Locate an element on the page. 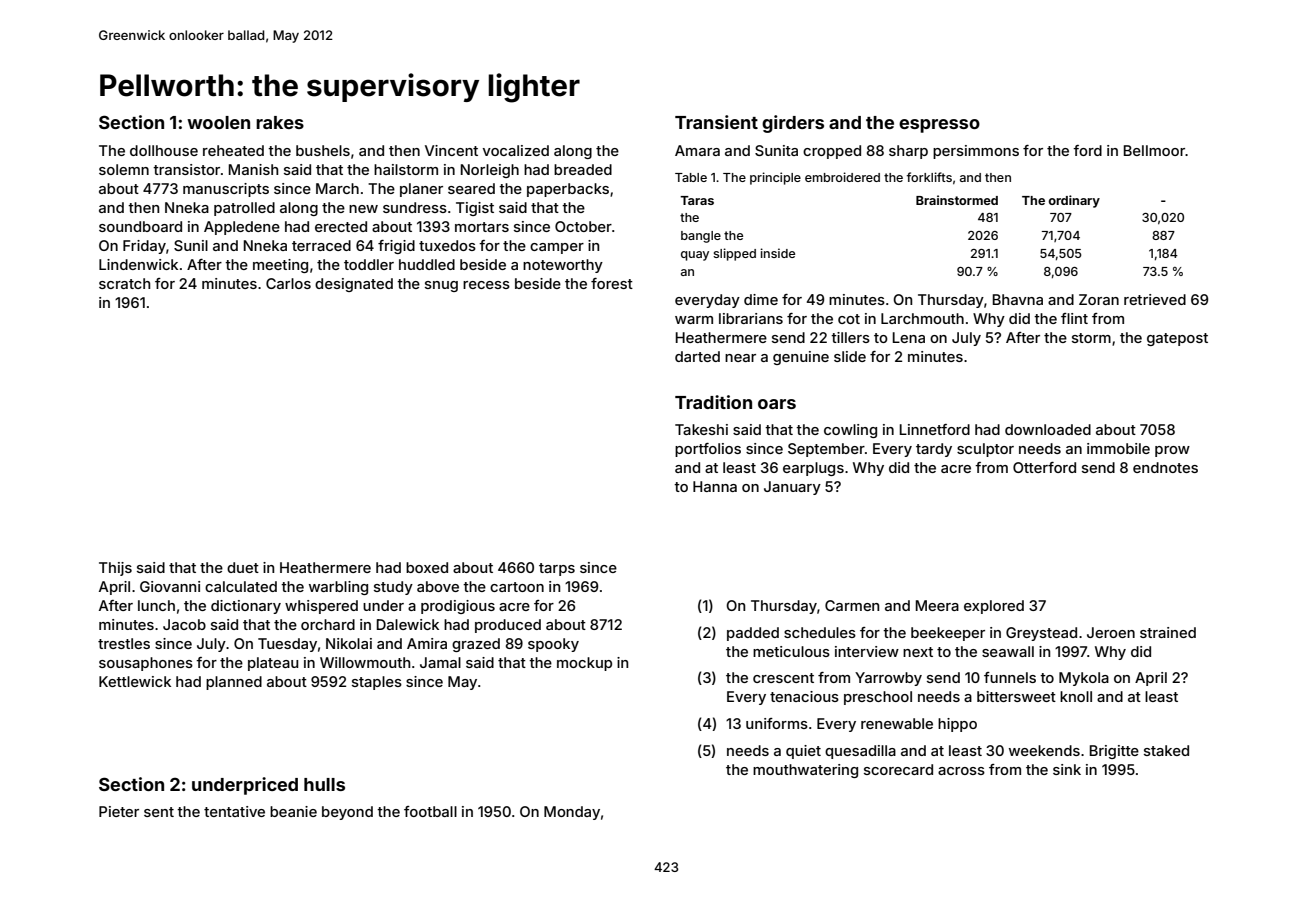 The height and width of the page is (924, 1308). Bellmoor is located at coordinates (1154, 150).
